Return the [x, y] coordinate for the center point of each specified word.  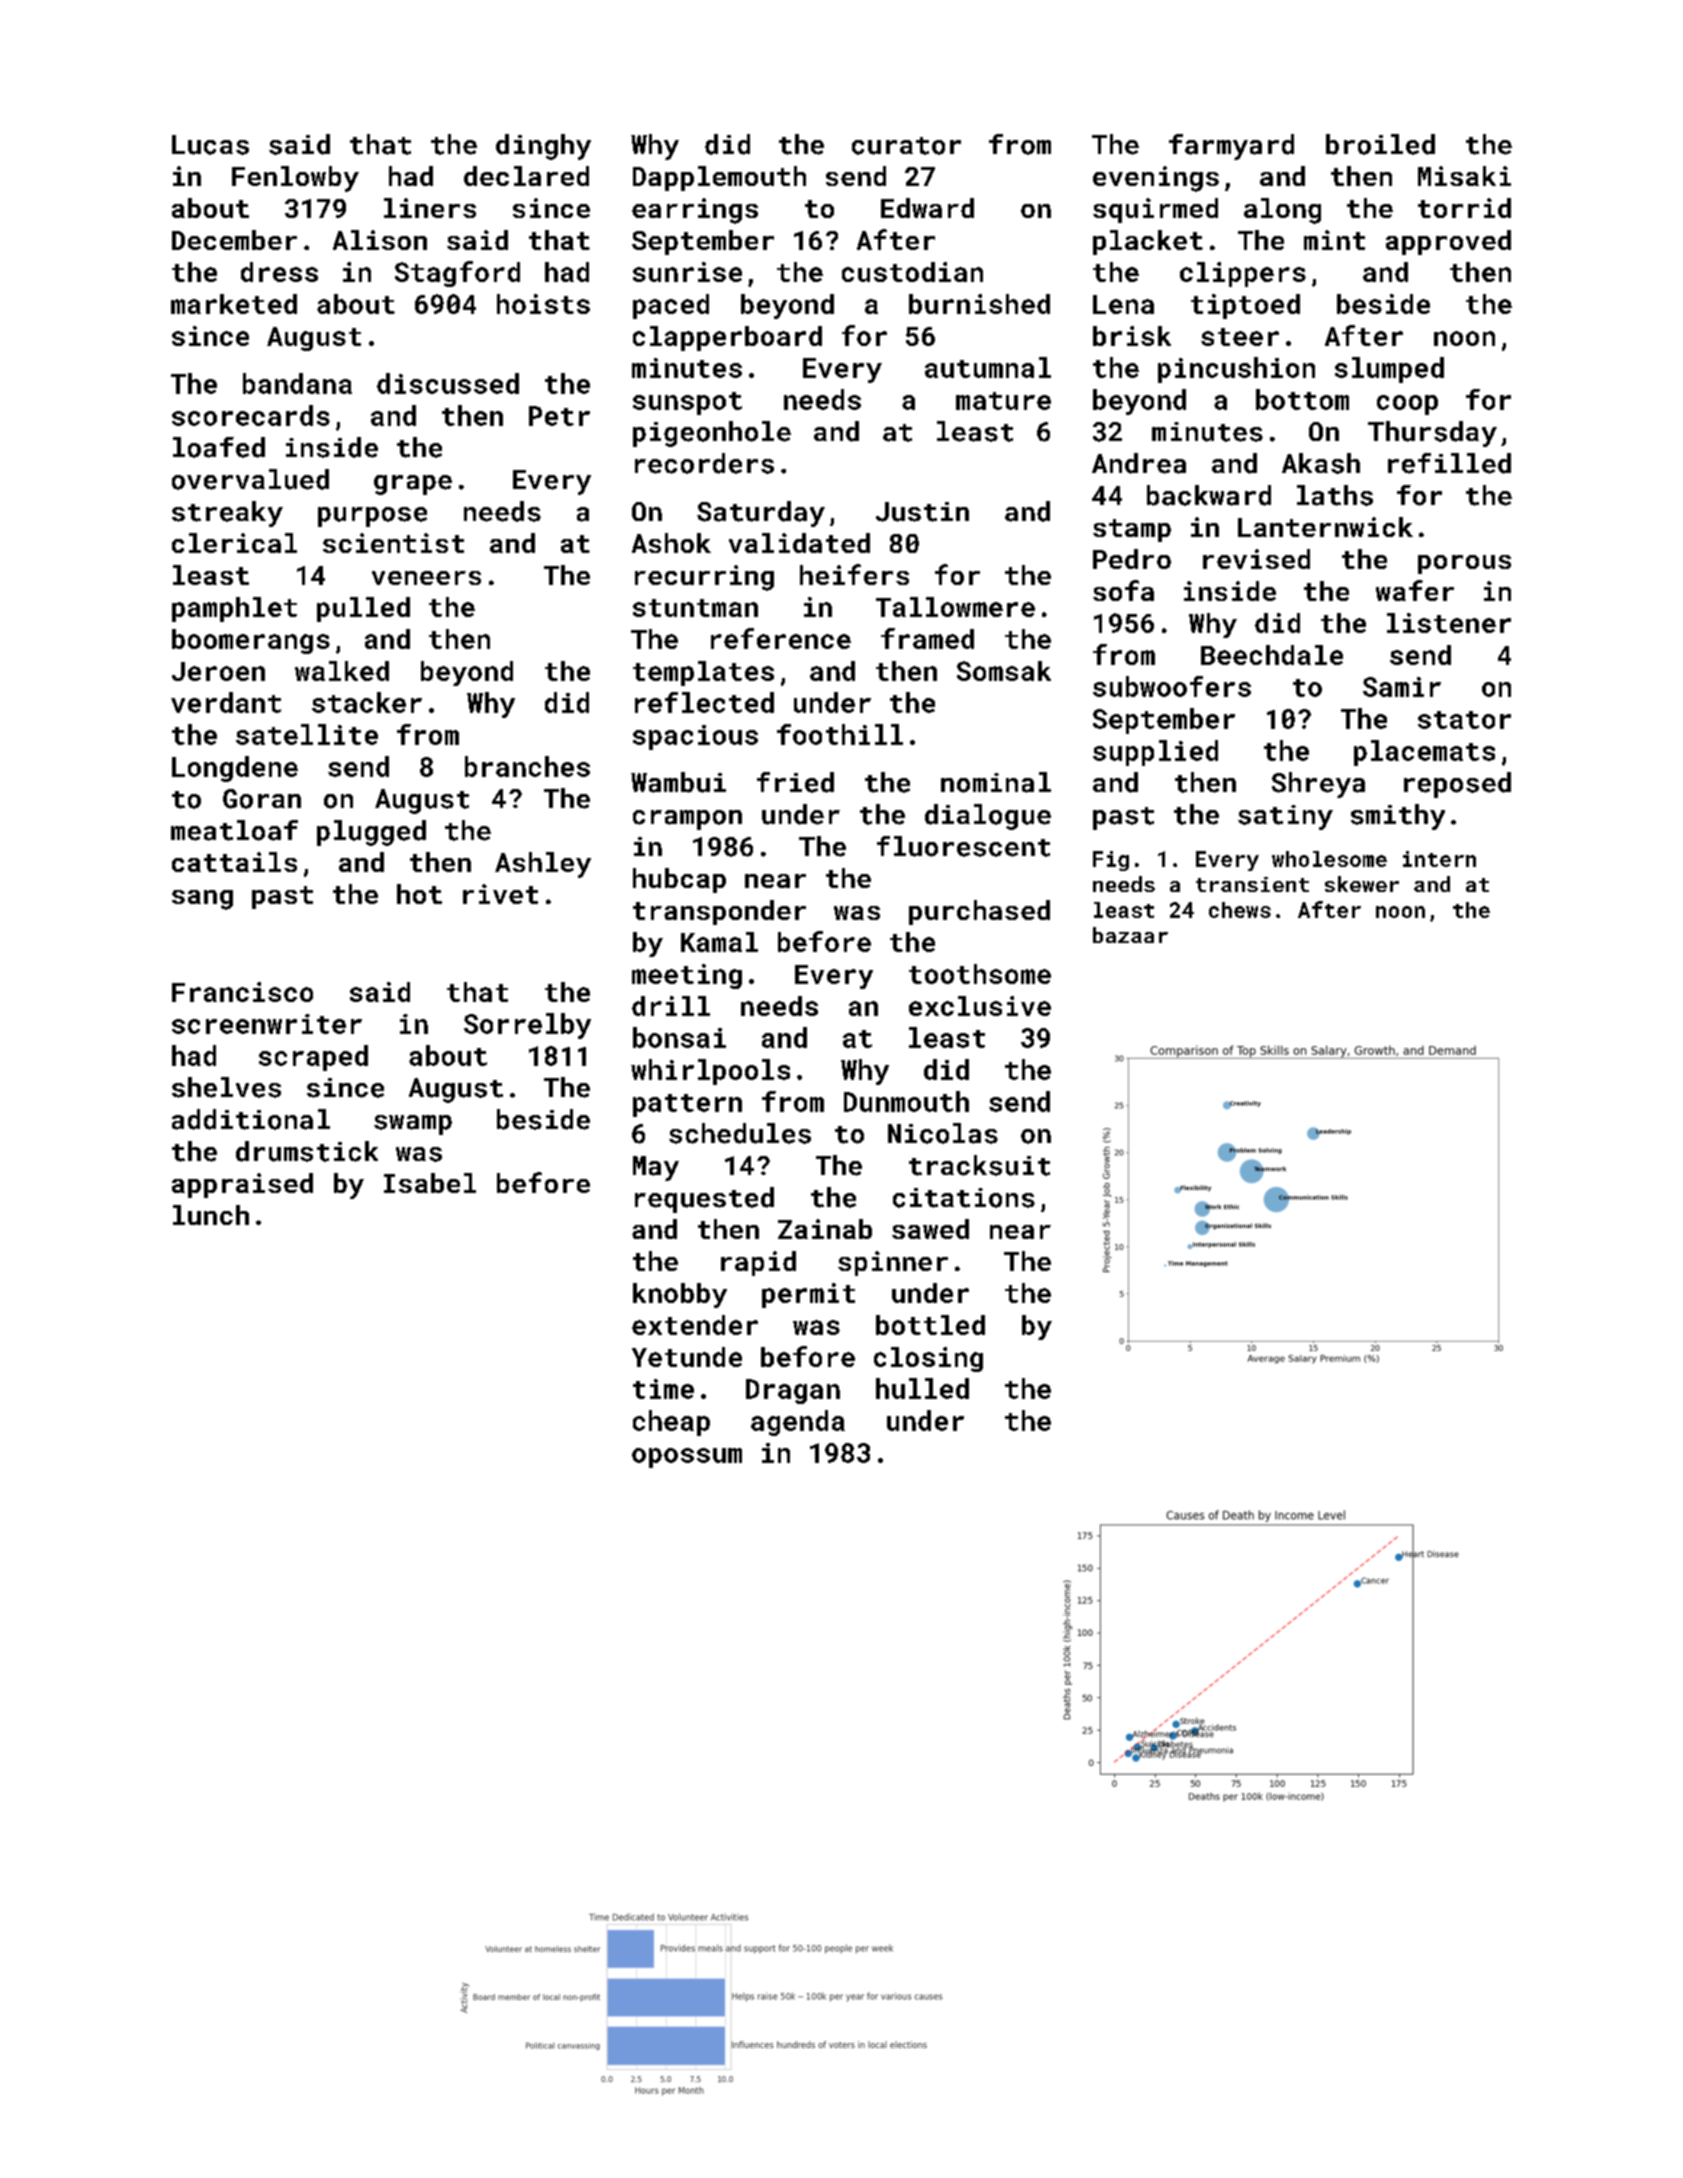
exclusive [980, 1006]
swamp [413, 1125]
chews [1240, 910]
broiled [1380, 144]
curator [906, 146]
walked [342, 671]
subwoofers [1172, 686]
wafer [1415, 590]
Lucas [210, 145]
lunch [211, 1215]
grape [413, 485]
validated [799, 543]
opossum [687, 1458]
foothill [840, 734]
